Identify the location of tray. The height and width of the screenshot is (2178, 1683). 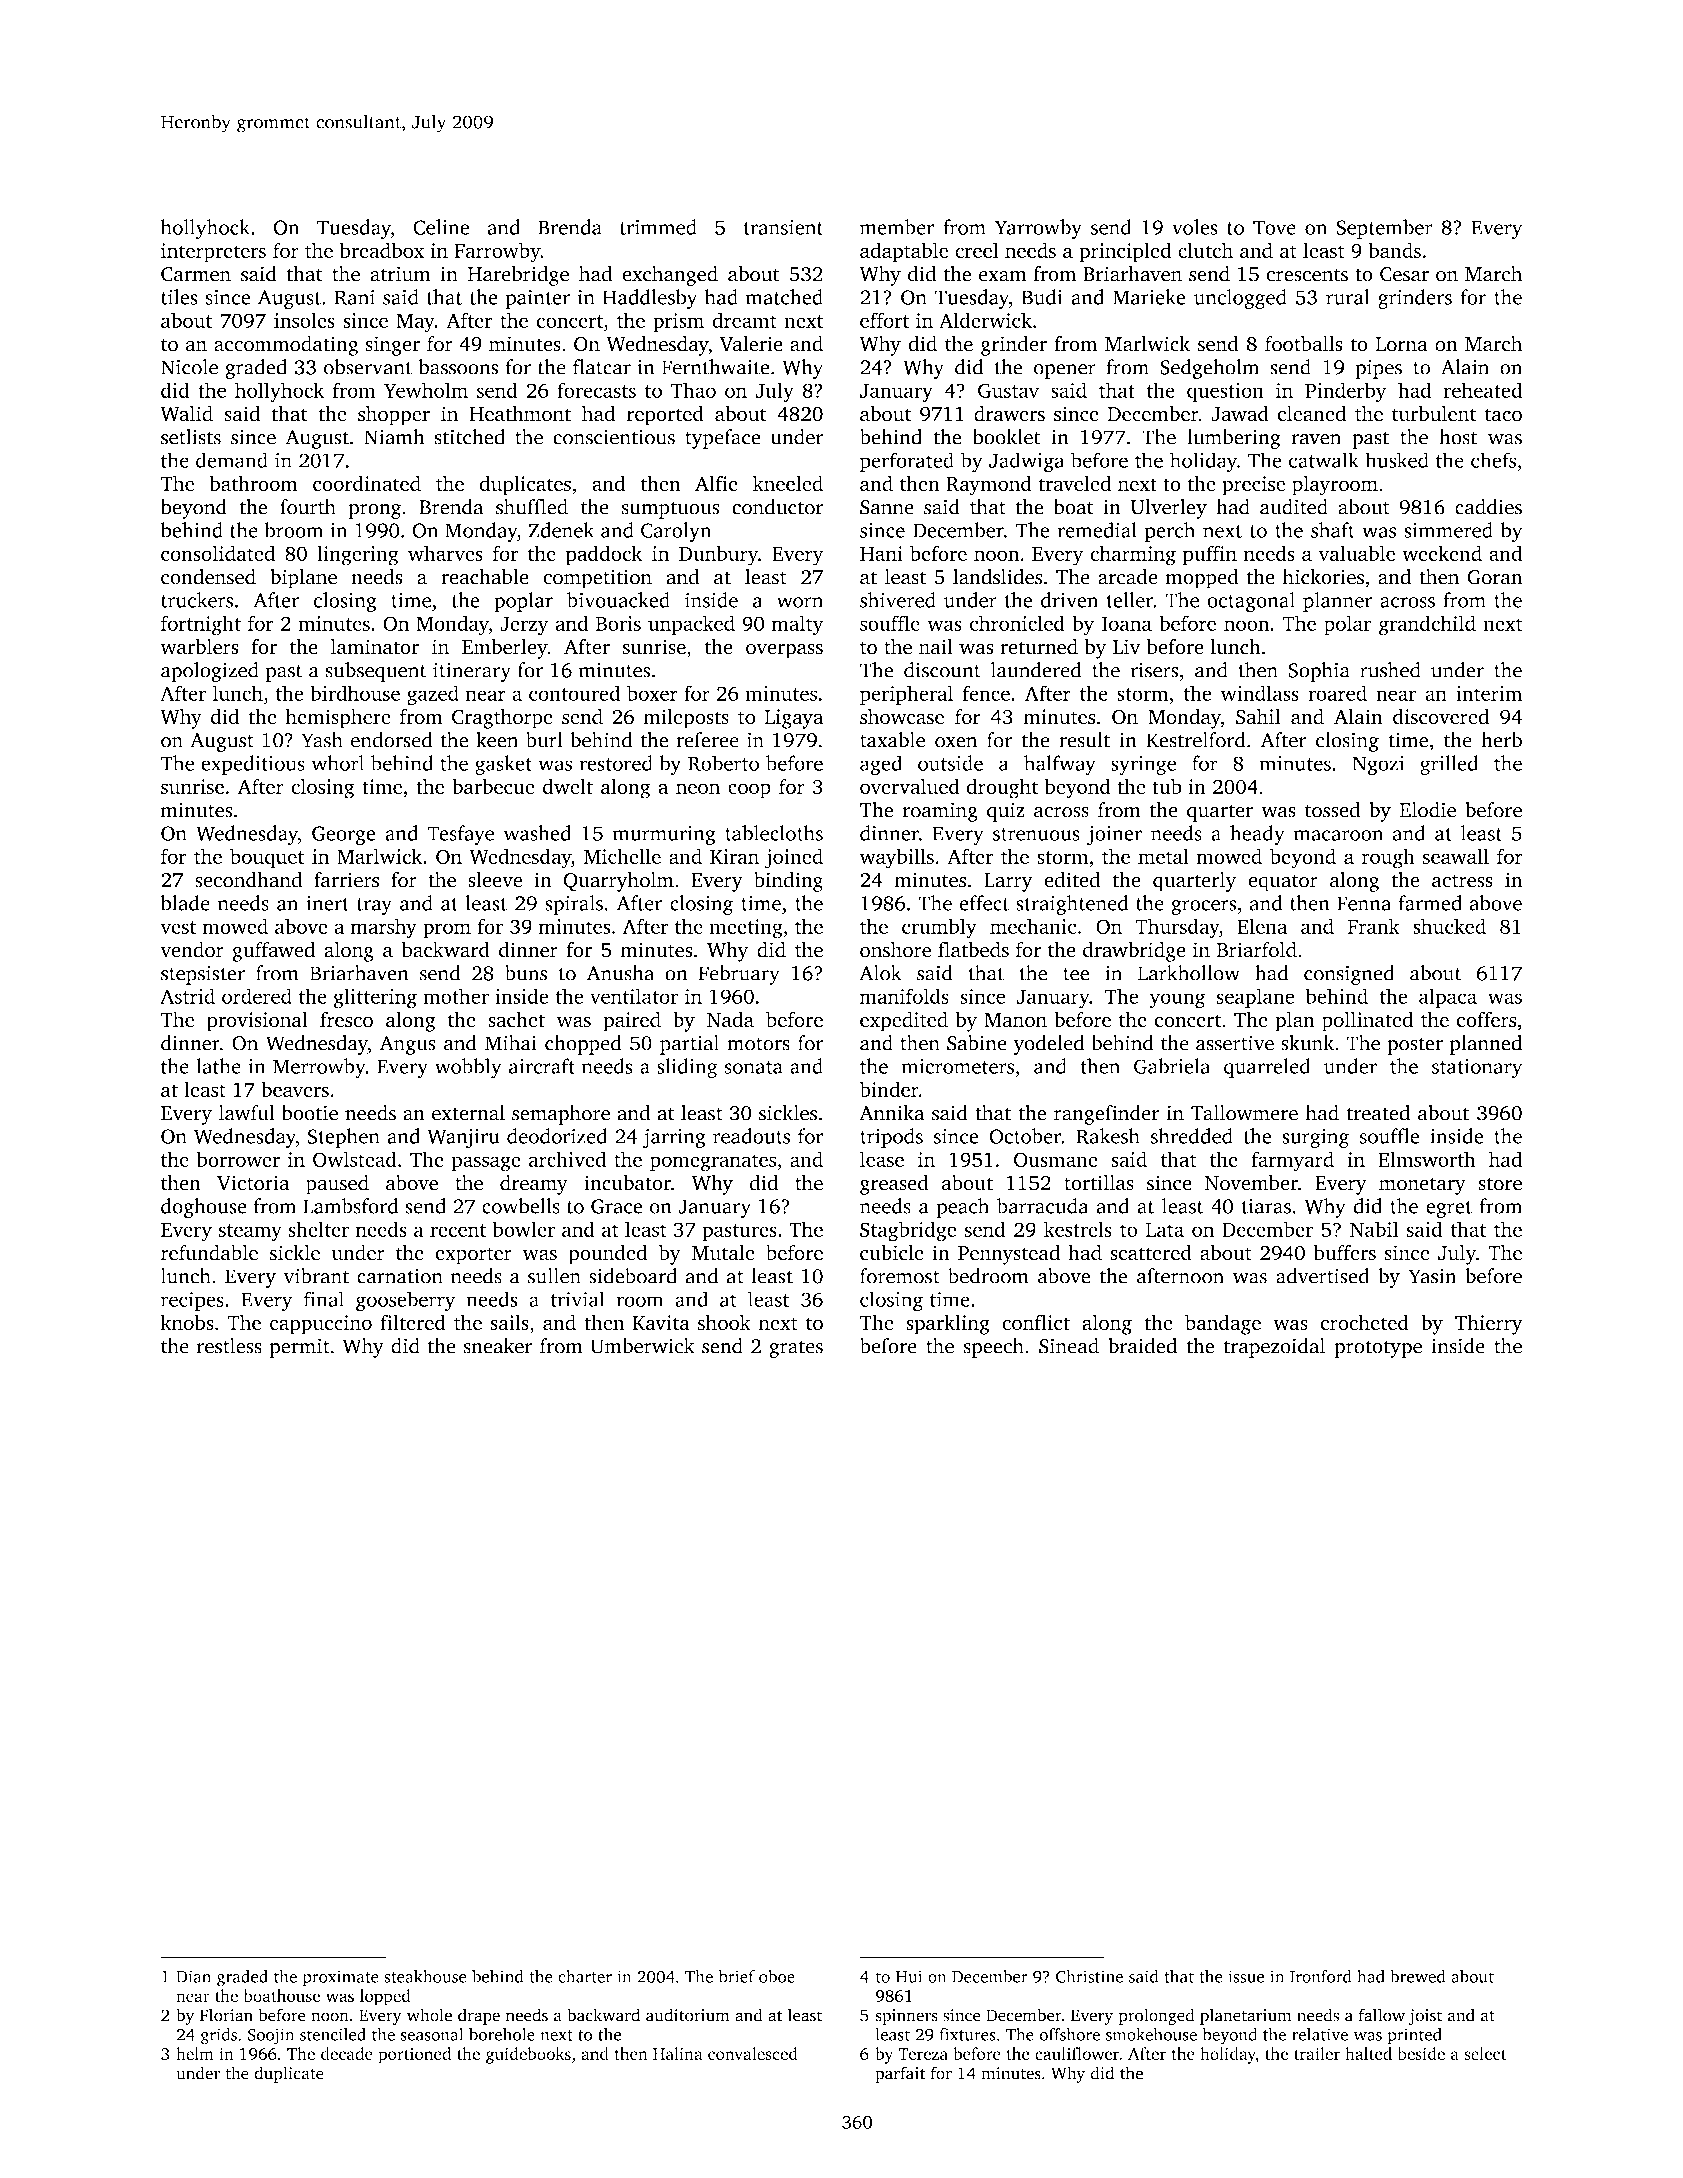
(374, 906).
